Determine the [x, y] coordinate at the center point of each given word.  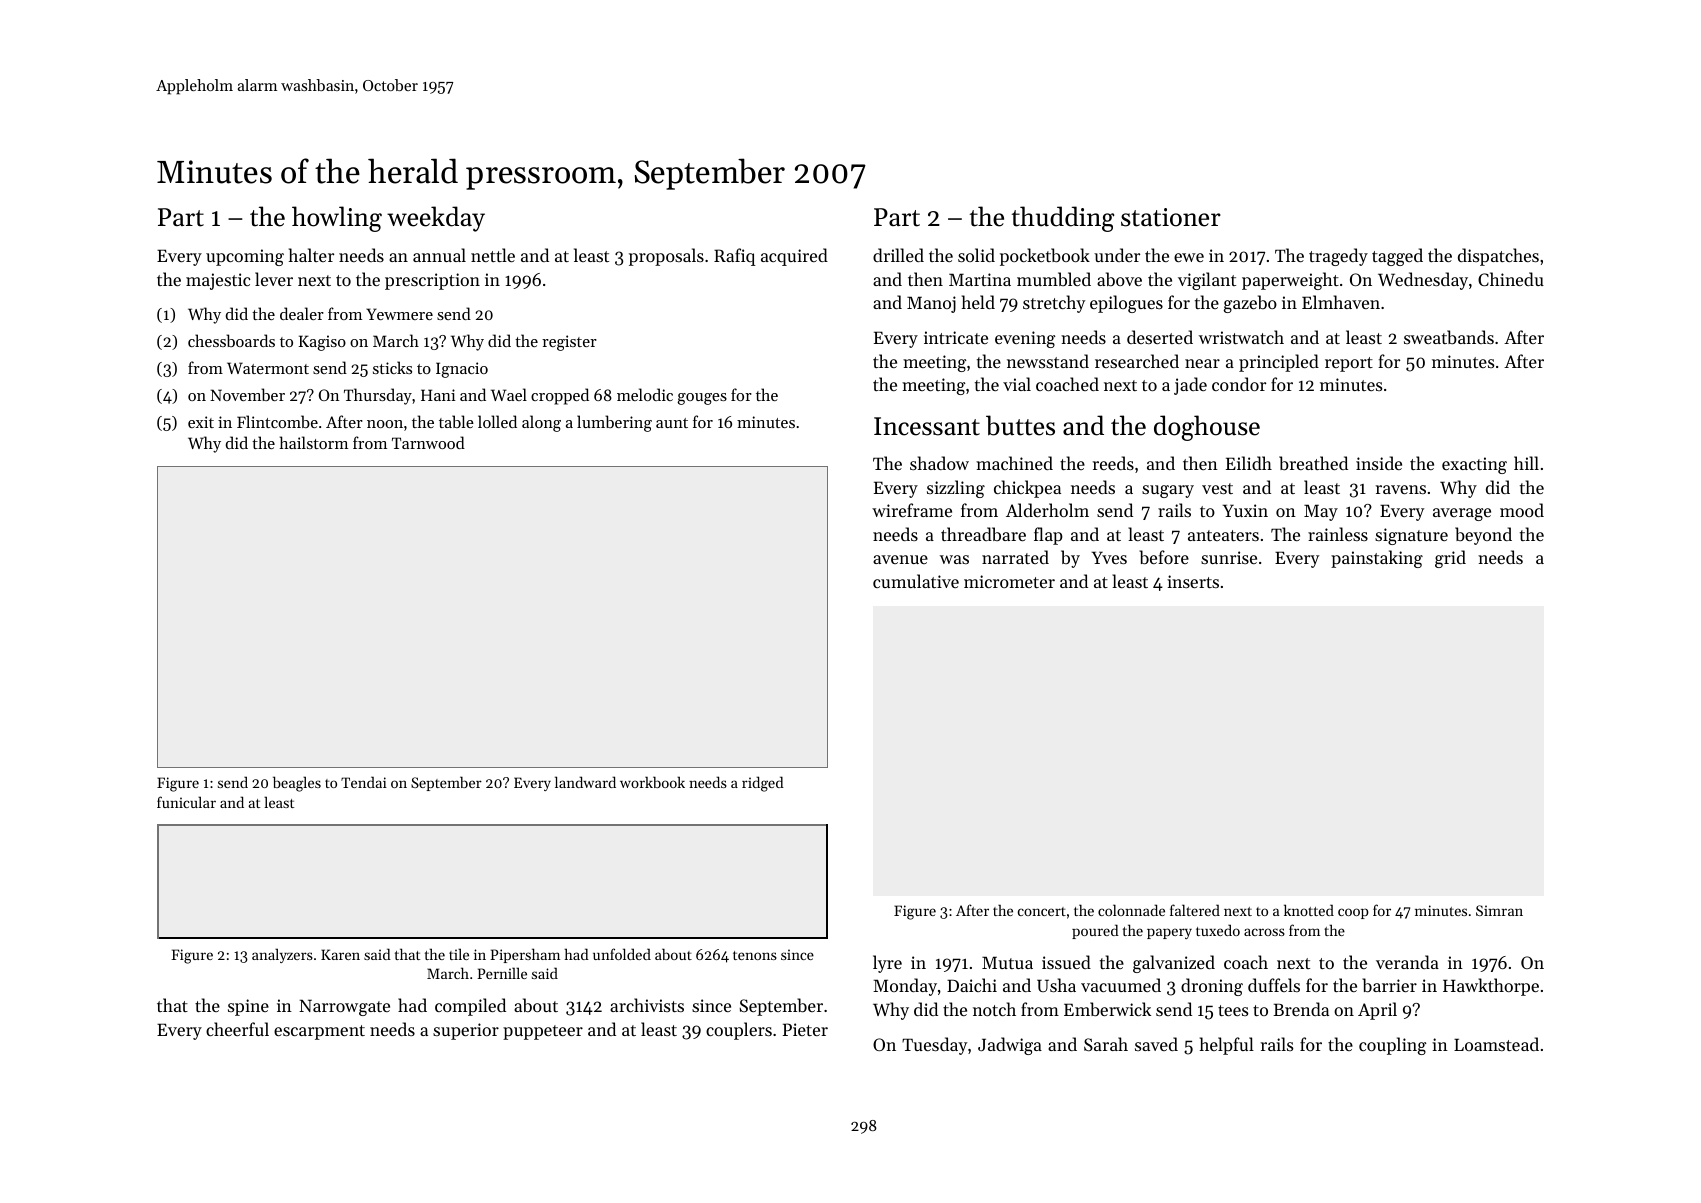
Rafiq [734, 257]
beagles [297, 784]
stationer [1171, 217]
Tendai [364, 782]
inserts [1193, 581]
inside [1379, 463]
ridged [763, 784]
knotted [1309, 910]
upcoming [245, 257]
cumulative [916, 581]
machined [1014, 463]
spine [248, 1007]
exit [201, 422]
